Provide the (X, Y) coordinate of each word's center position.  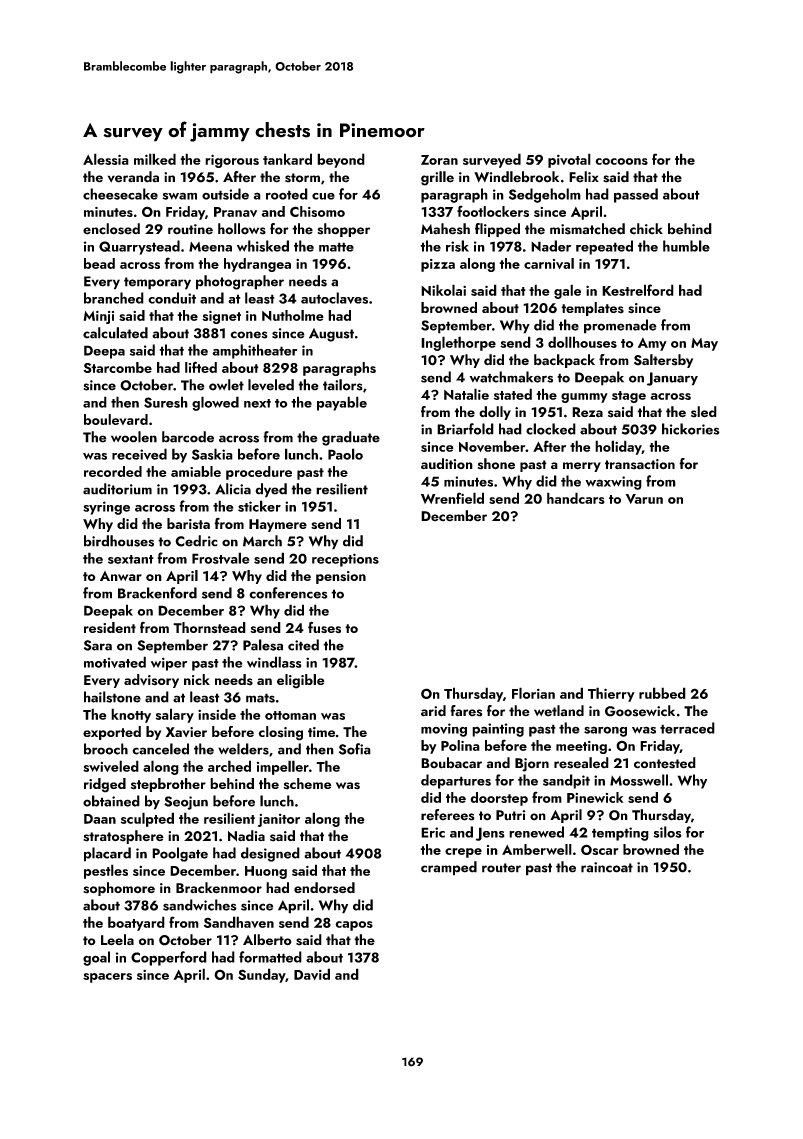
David (312, 974)
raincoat (607, 867)
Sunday (261, 975)
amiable (196, 471)
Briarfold (465, 429)
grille (437, 178)
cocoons (621, 161)
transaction (640, 464)
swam (179, 196)
